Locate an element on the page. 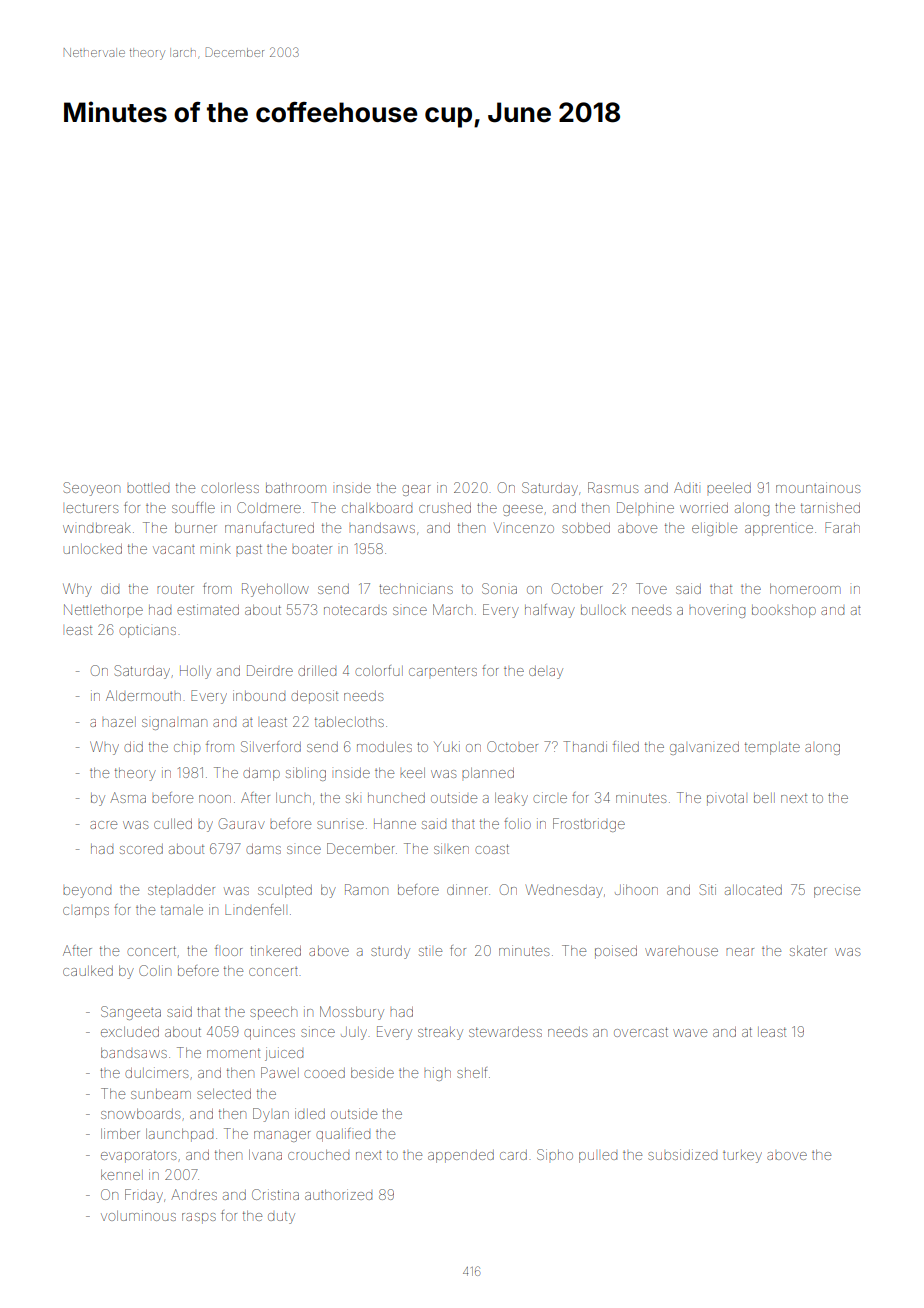  warehouse is located at coordinates (681, 952).
